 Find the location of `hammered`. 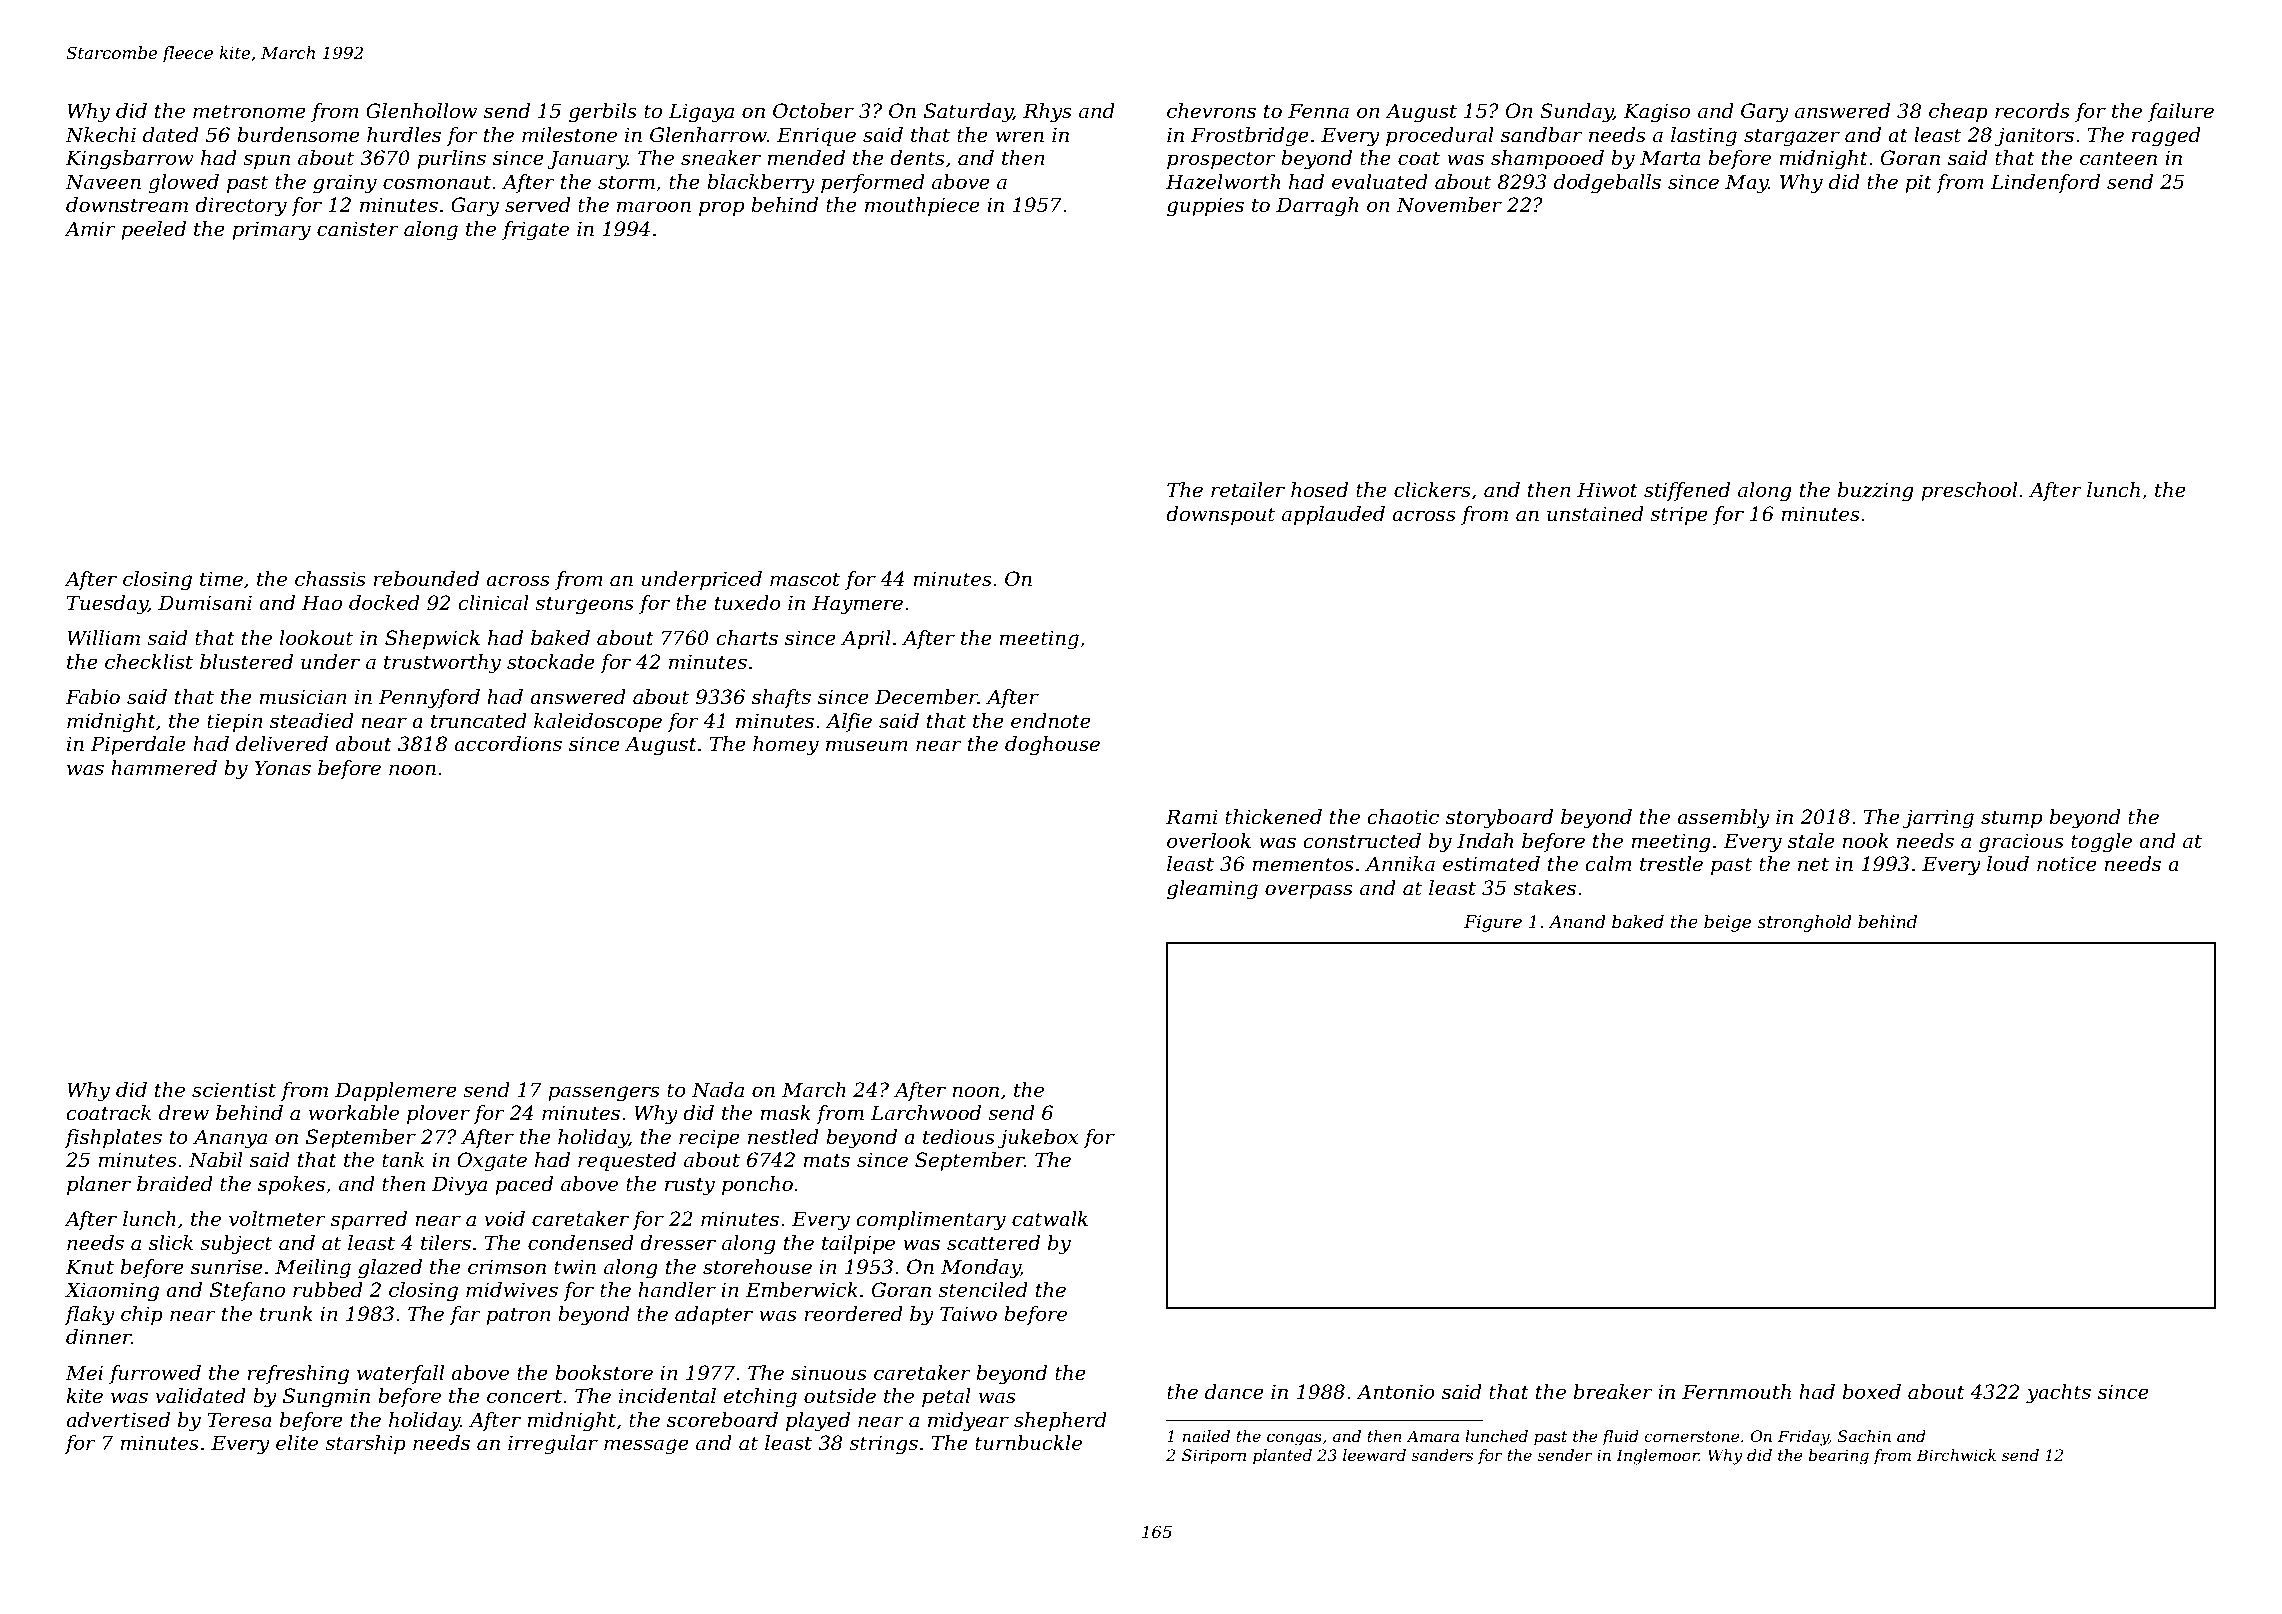

hammered is located at coordinates (164, 768).
